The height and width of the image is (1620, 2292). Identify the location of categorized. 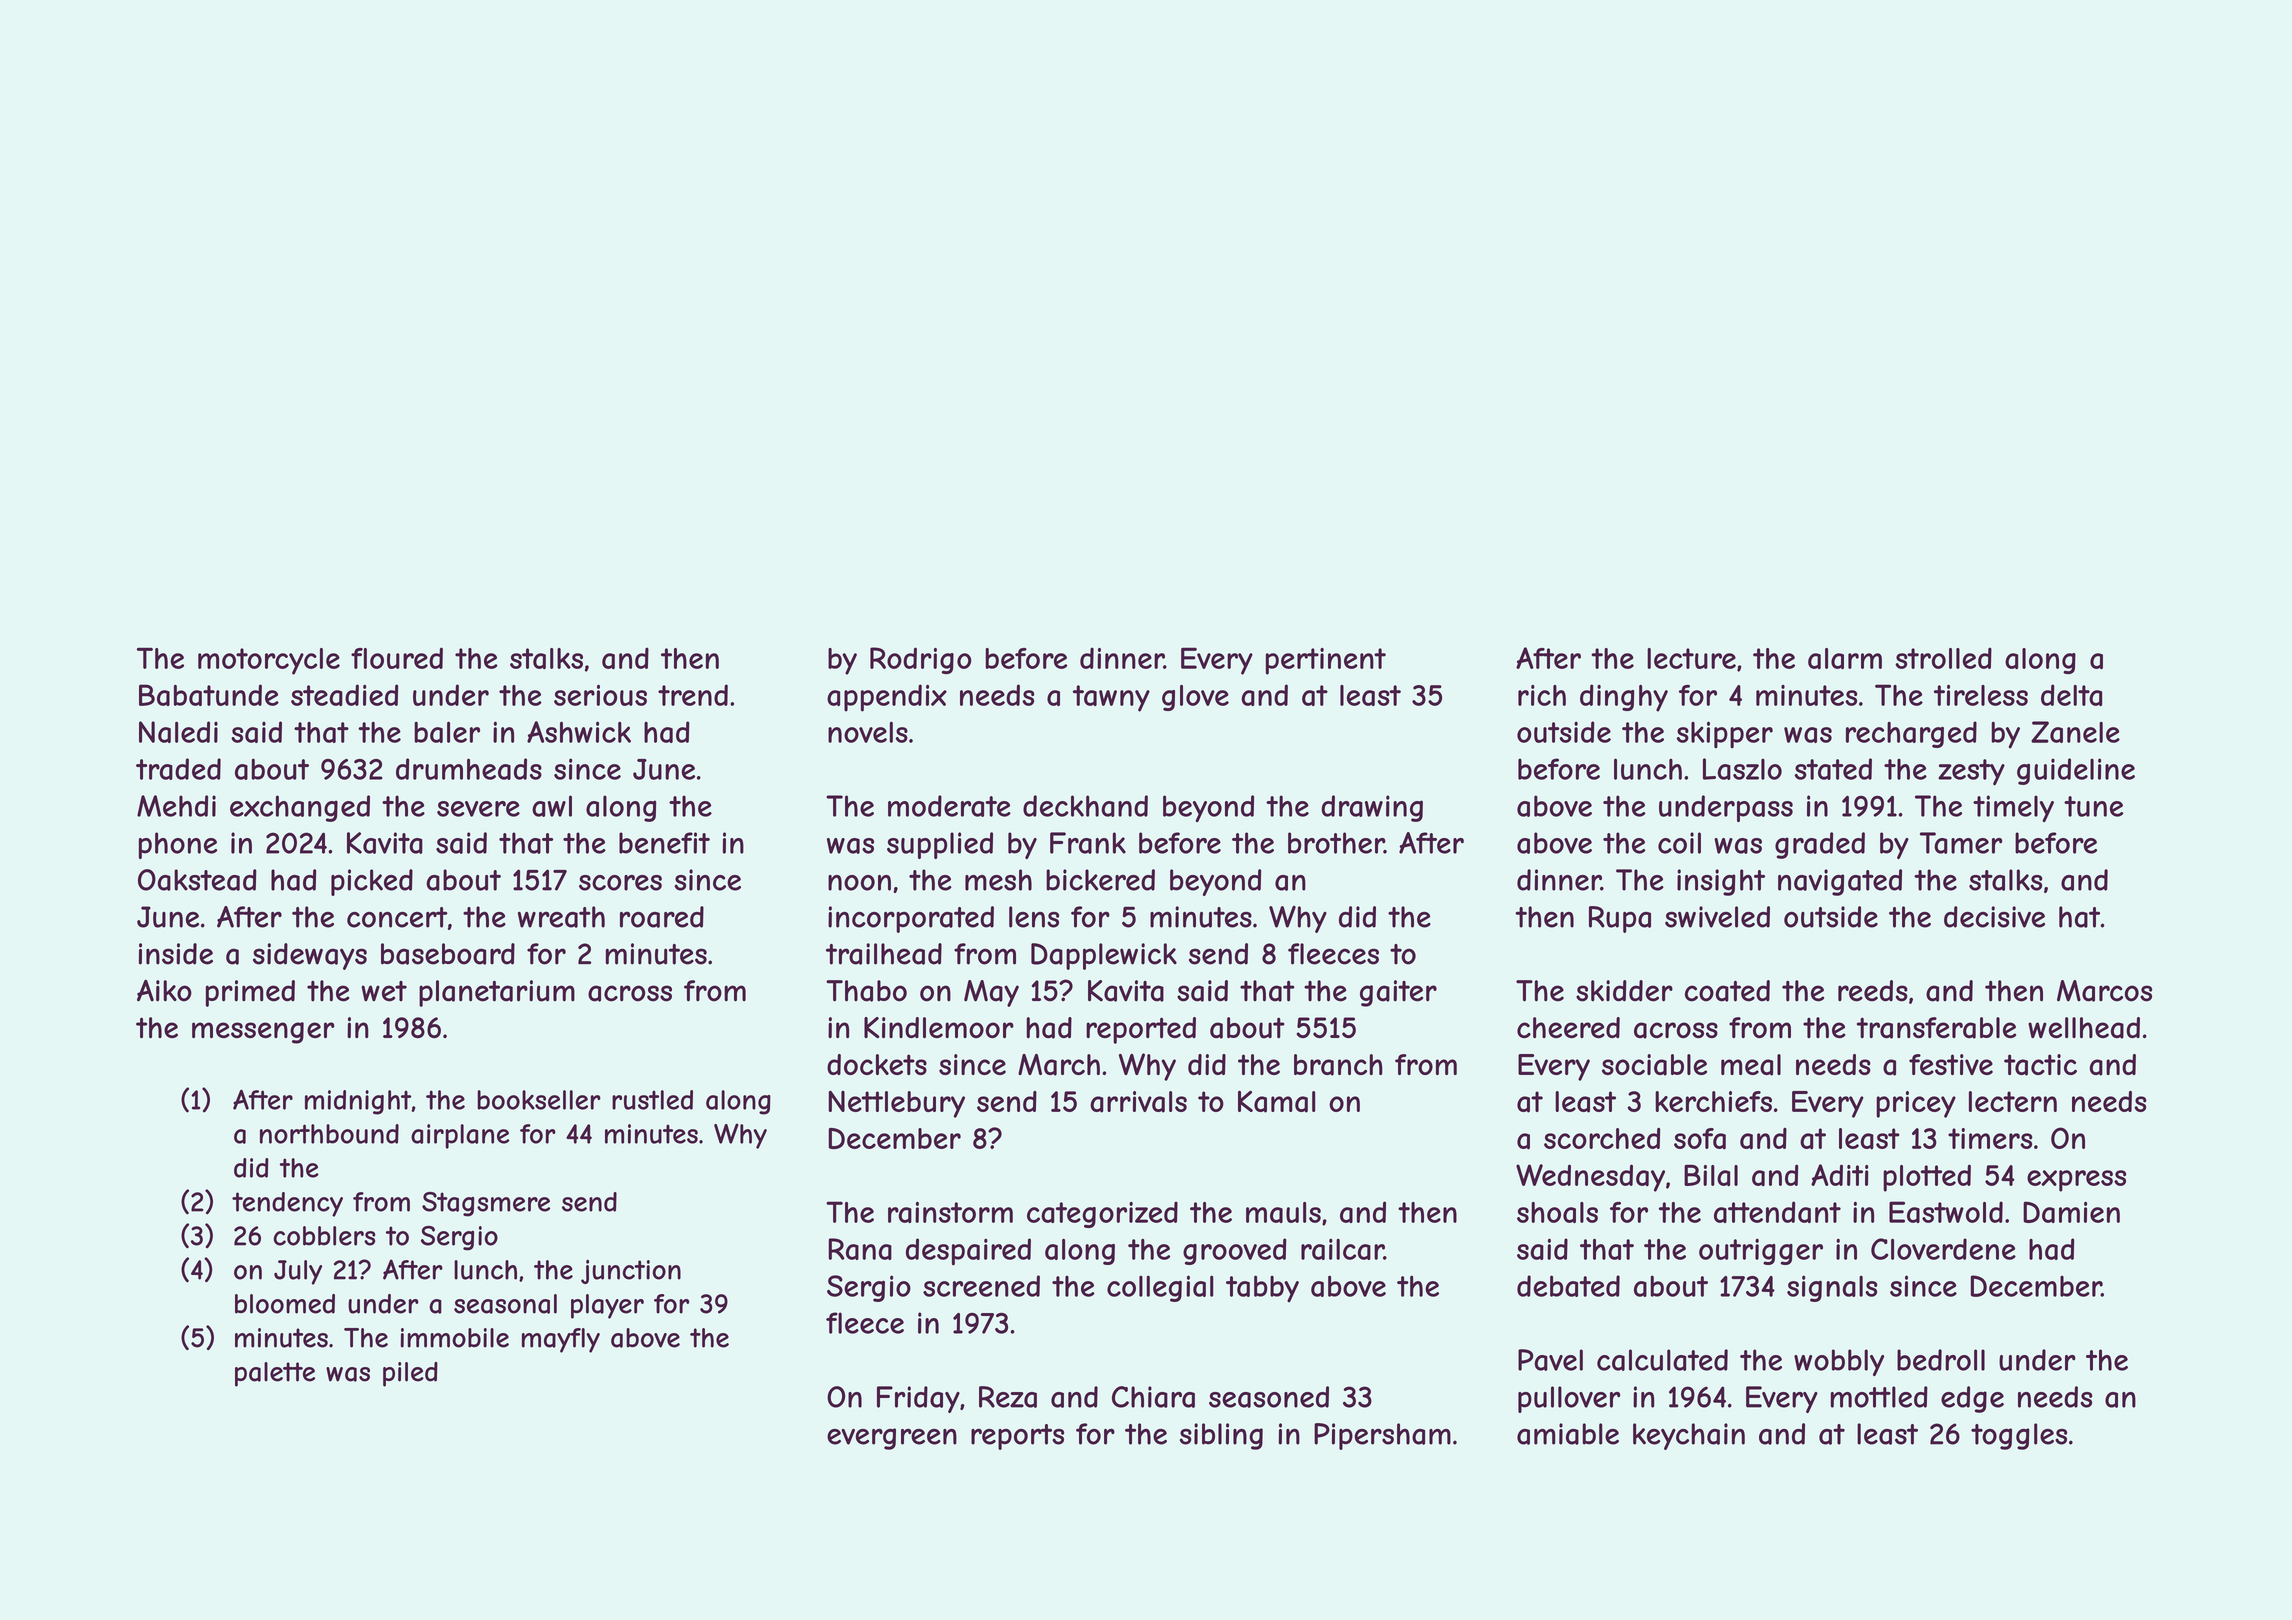
(1102, 1214).
